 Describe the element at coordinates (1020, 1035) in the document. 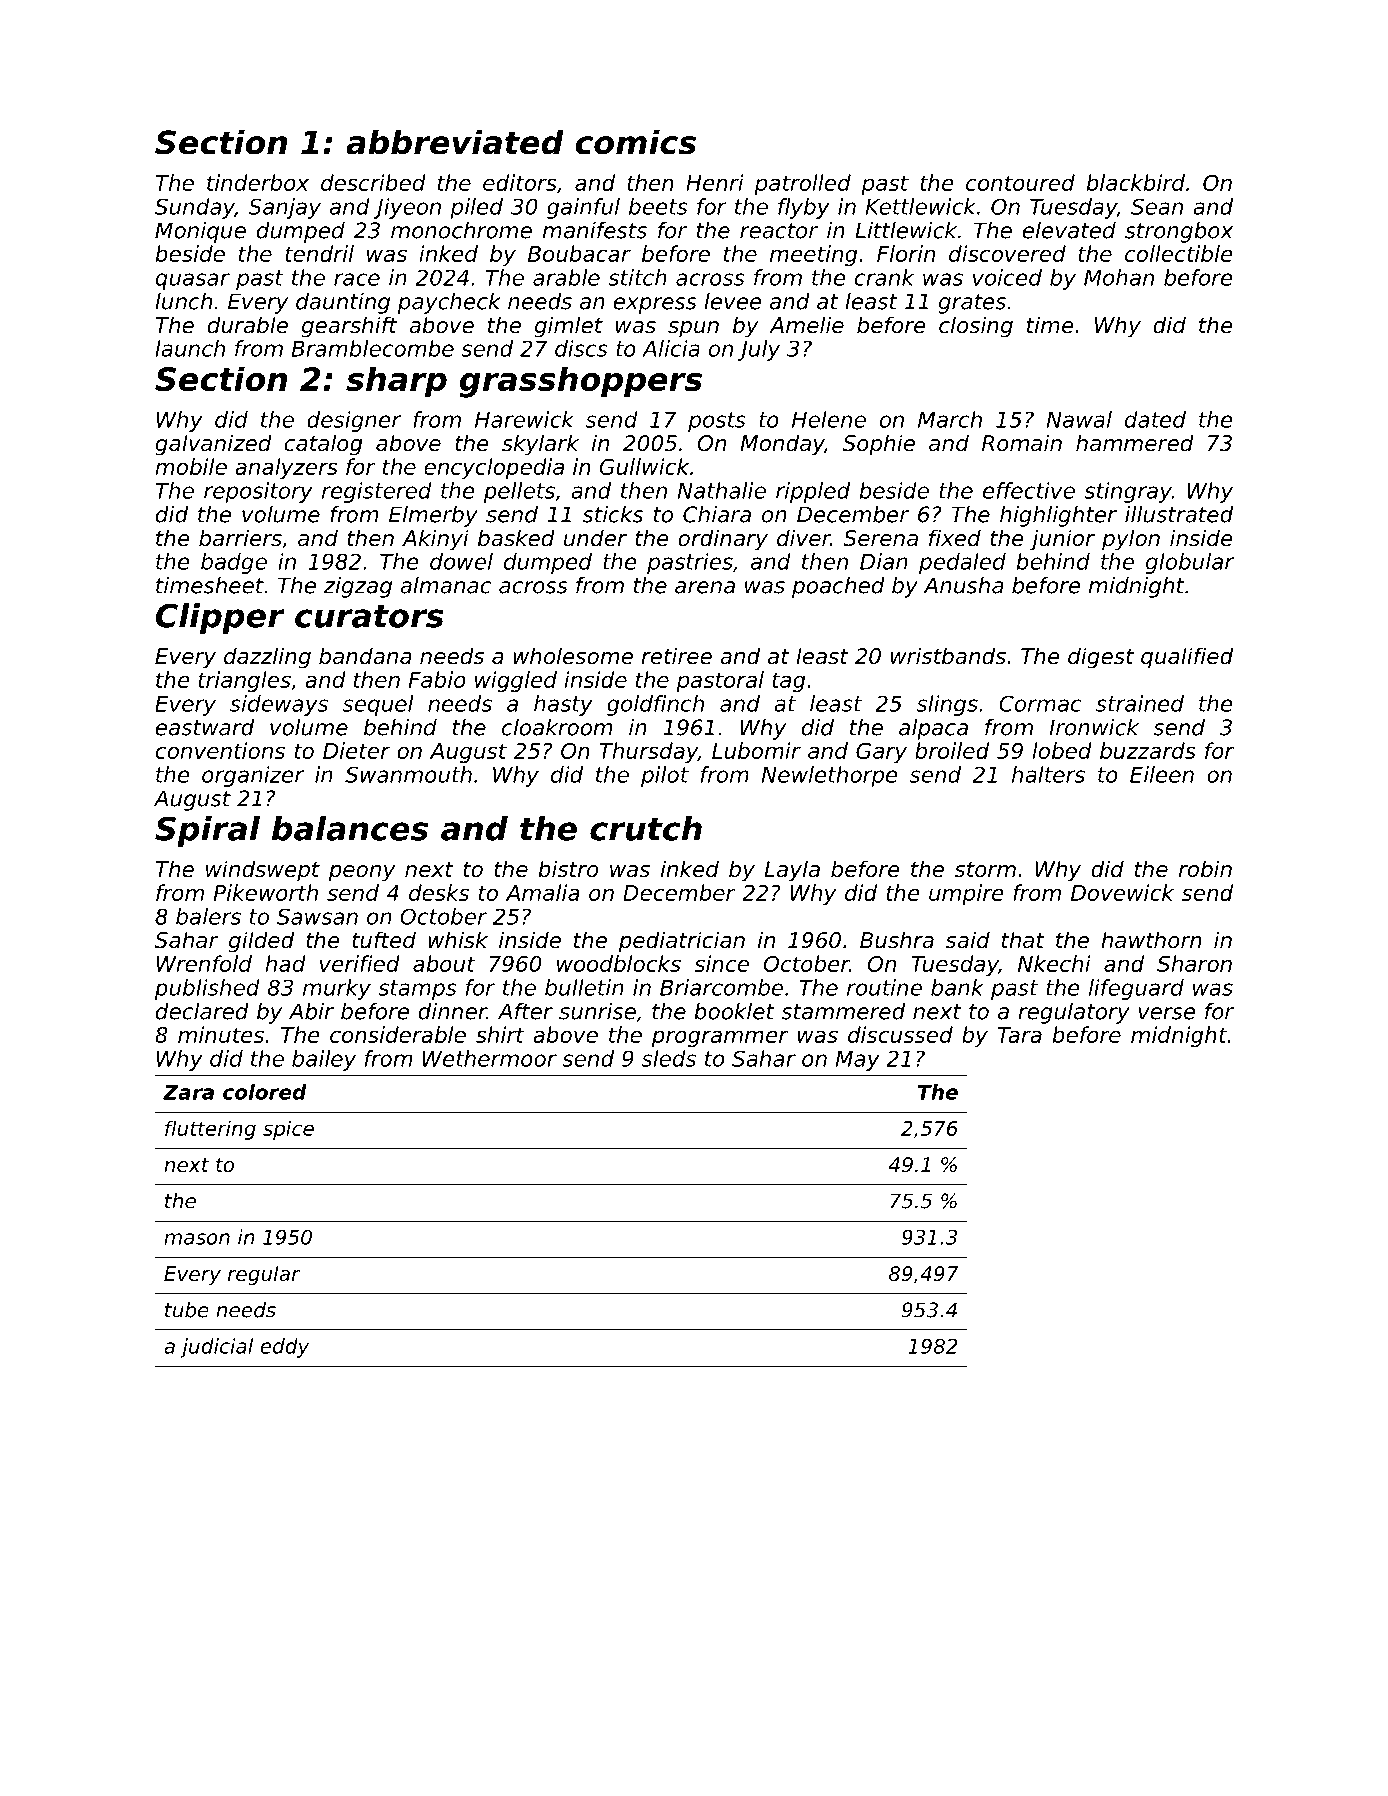

I see `Tara` at that location.
